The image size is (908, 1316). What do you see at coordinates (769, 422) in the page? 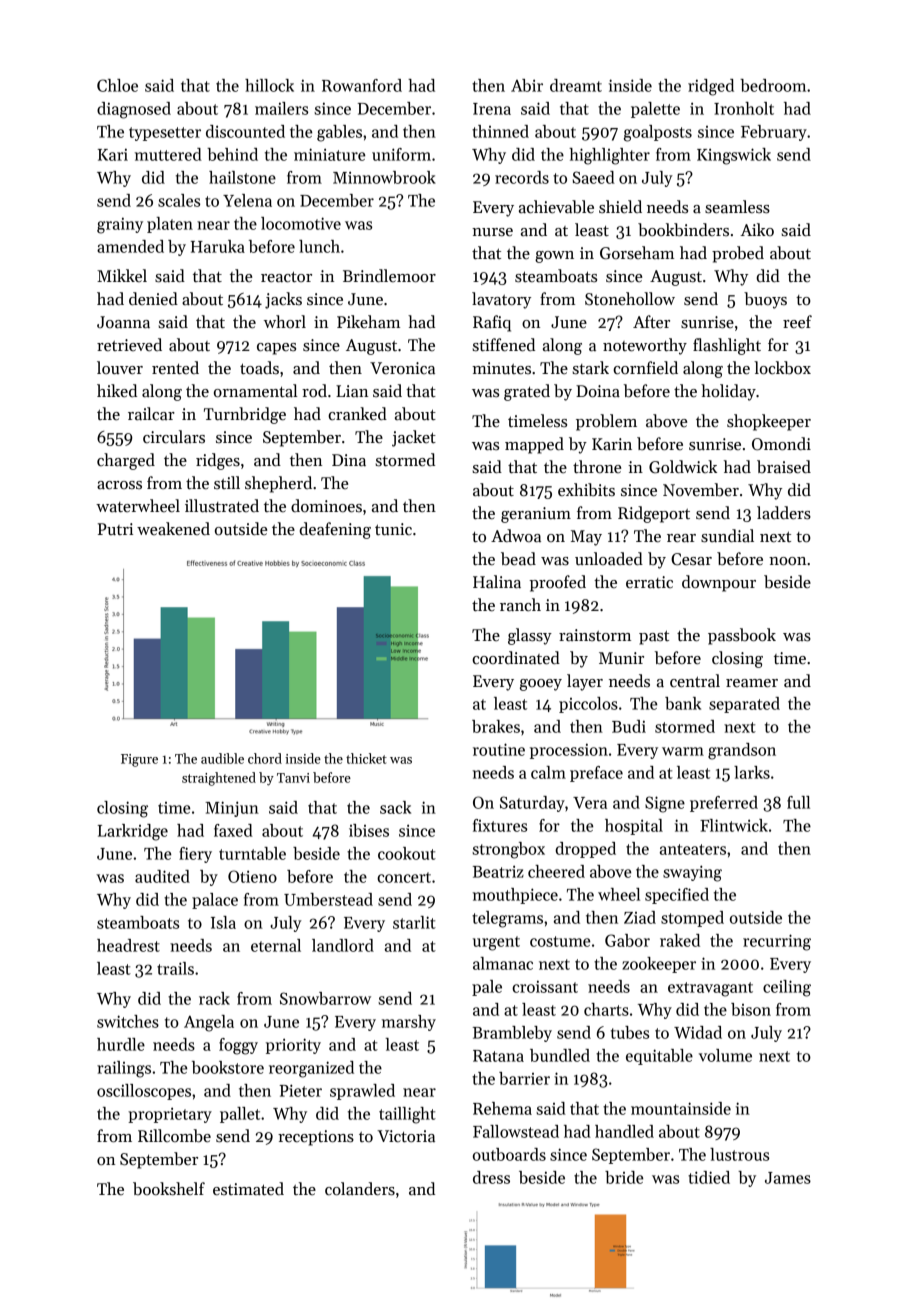
I see `shopkeeper` at bounding box center [769, 422].
